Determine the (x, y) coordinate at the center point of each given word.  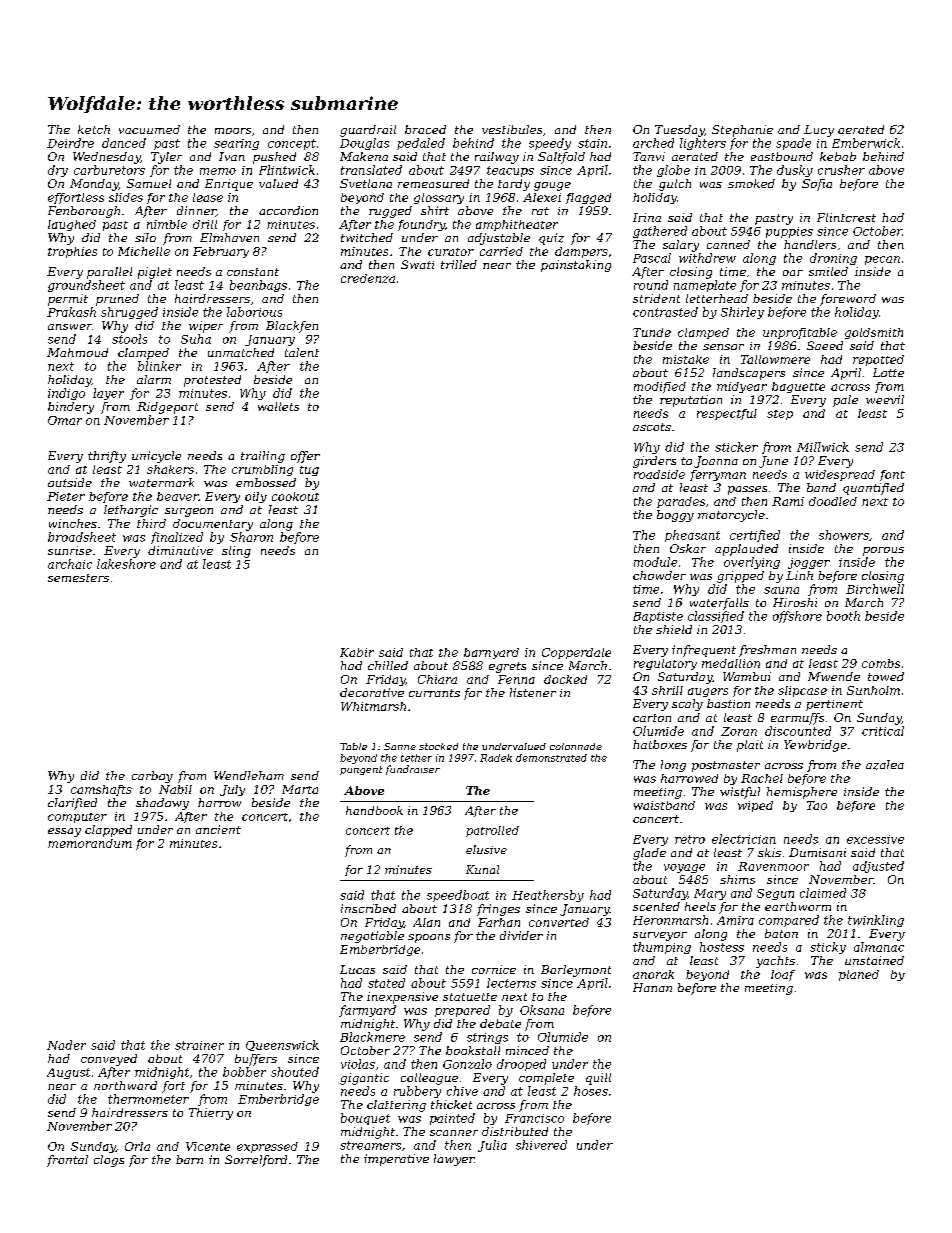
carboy (152, 777)
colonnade (576, 746)
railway (497, 158)
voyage (684, 868)
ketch (94, 129)
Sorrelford (256, 1161)
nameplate (705, 286)
